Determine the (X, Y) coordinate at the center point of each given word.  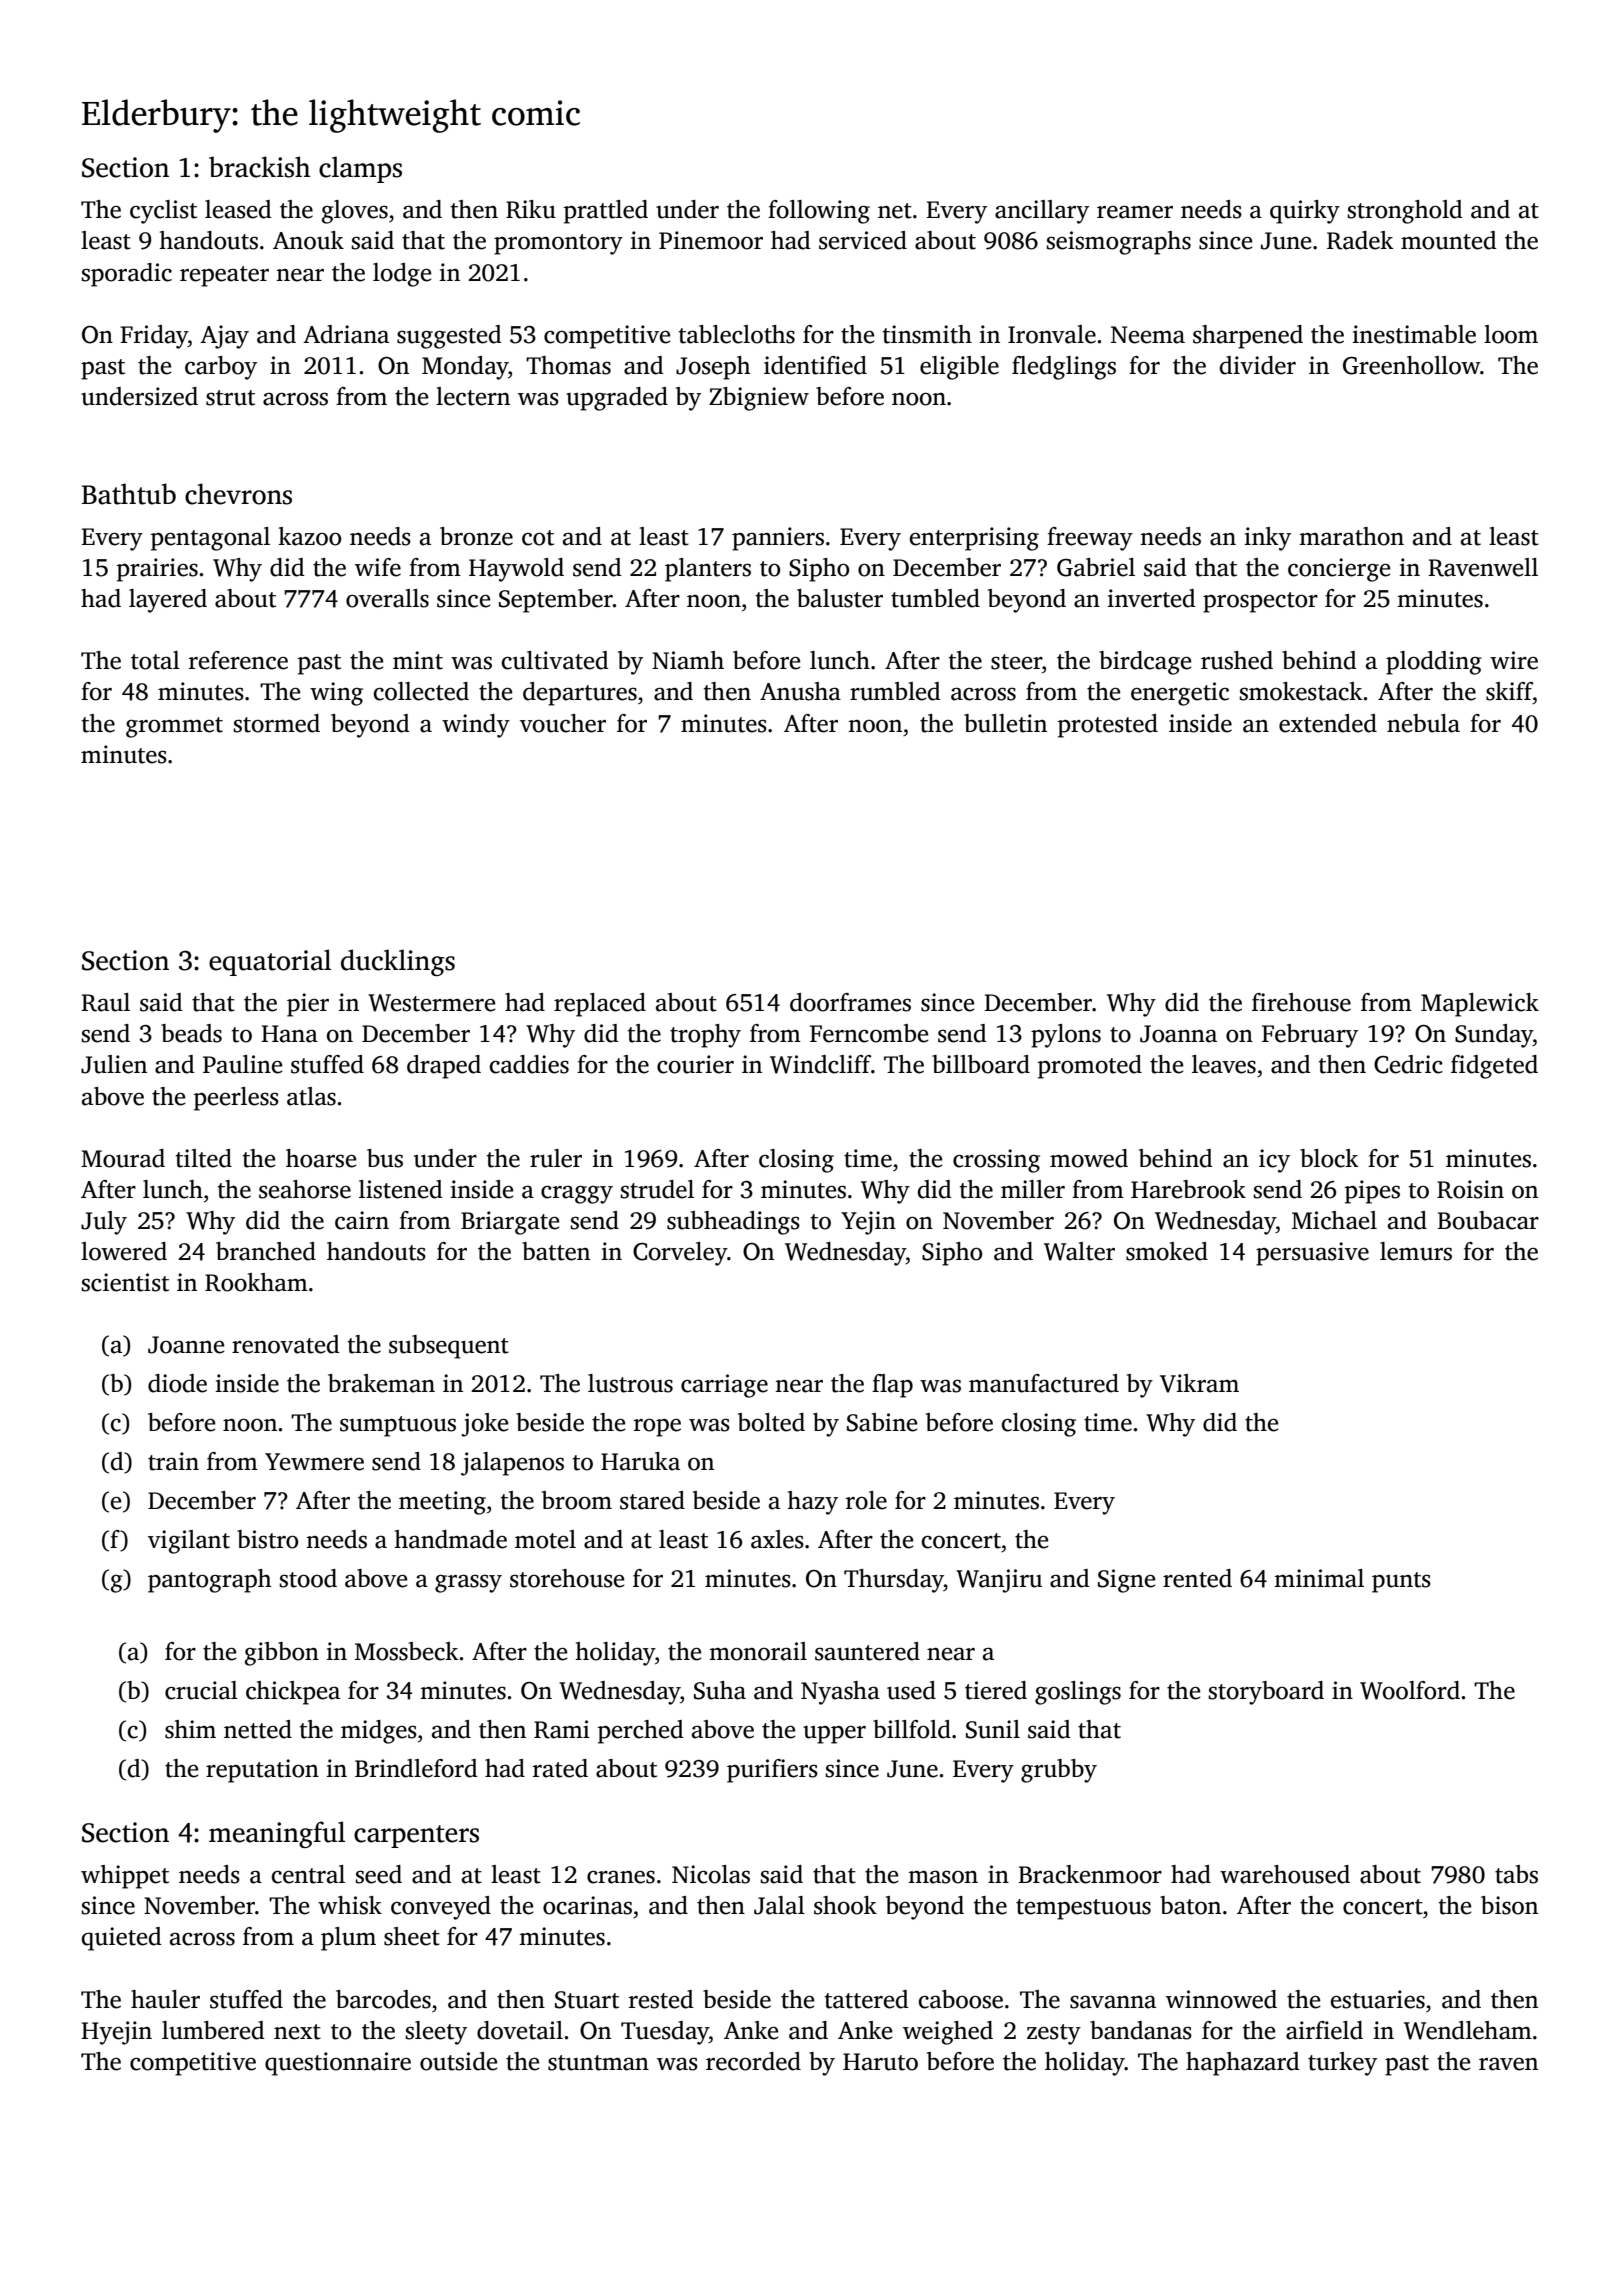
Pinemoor (711, 240)
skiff (1509, 691)
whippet (125, 1877)
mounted (1449, 240)
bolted (771, 1422)
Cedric (1408, 1064)
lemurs (1416, 1251)
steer (1016, 662)
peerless (236, 1099)
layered (168, 601)
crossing (996, 1161)
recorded (753, 2061)
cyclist (163, 212)
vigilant (189, 1542)
